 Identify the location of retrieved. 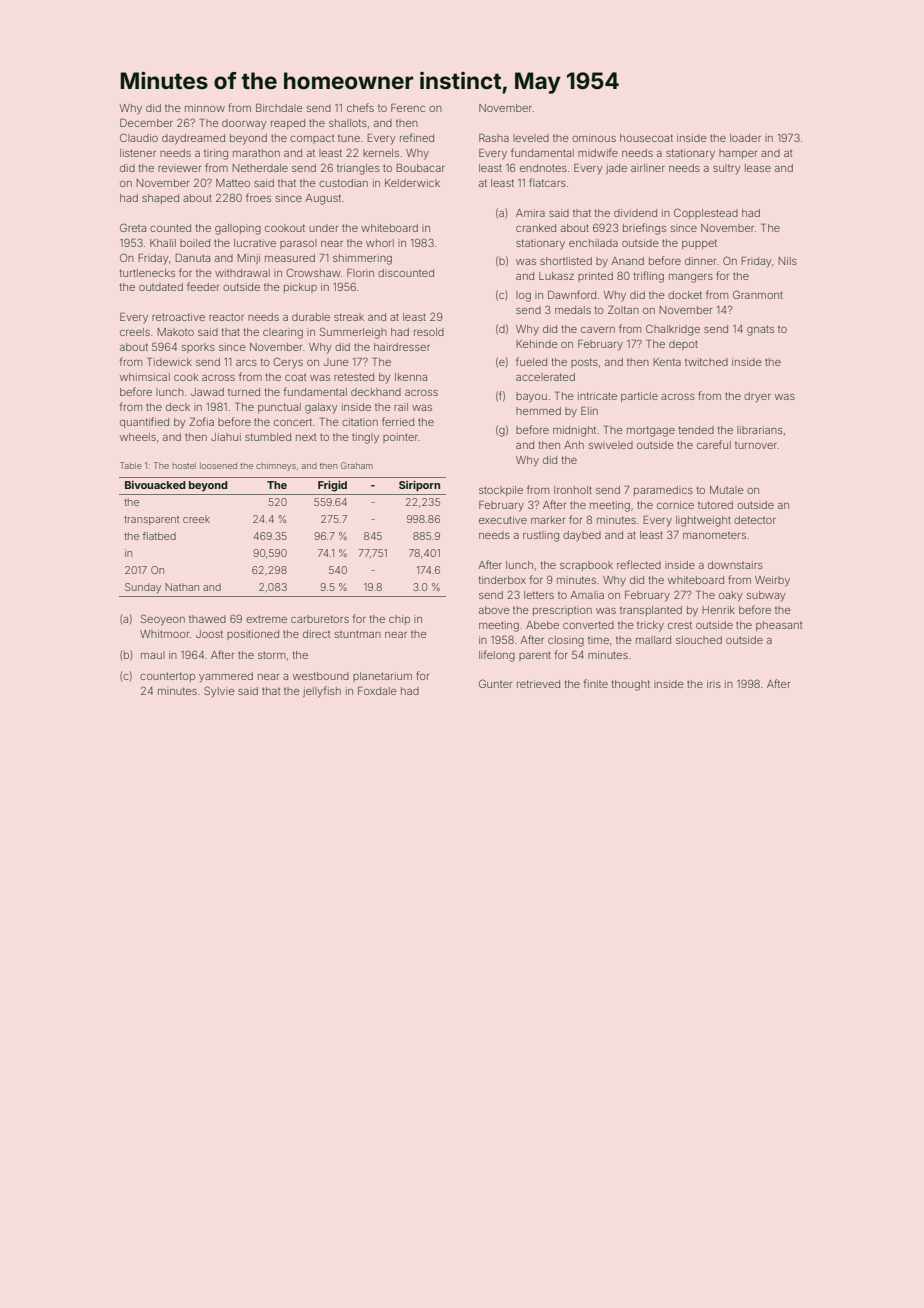
(538, 684).
